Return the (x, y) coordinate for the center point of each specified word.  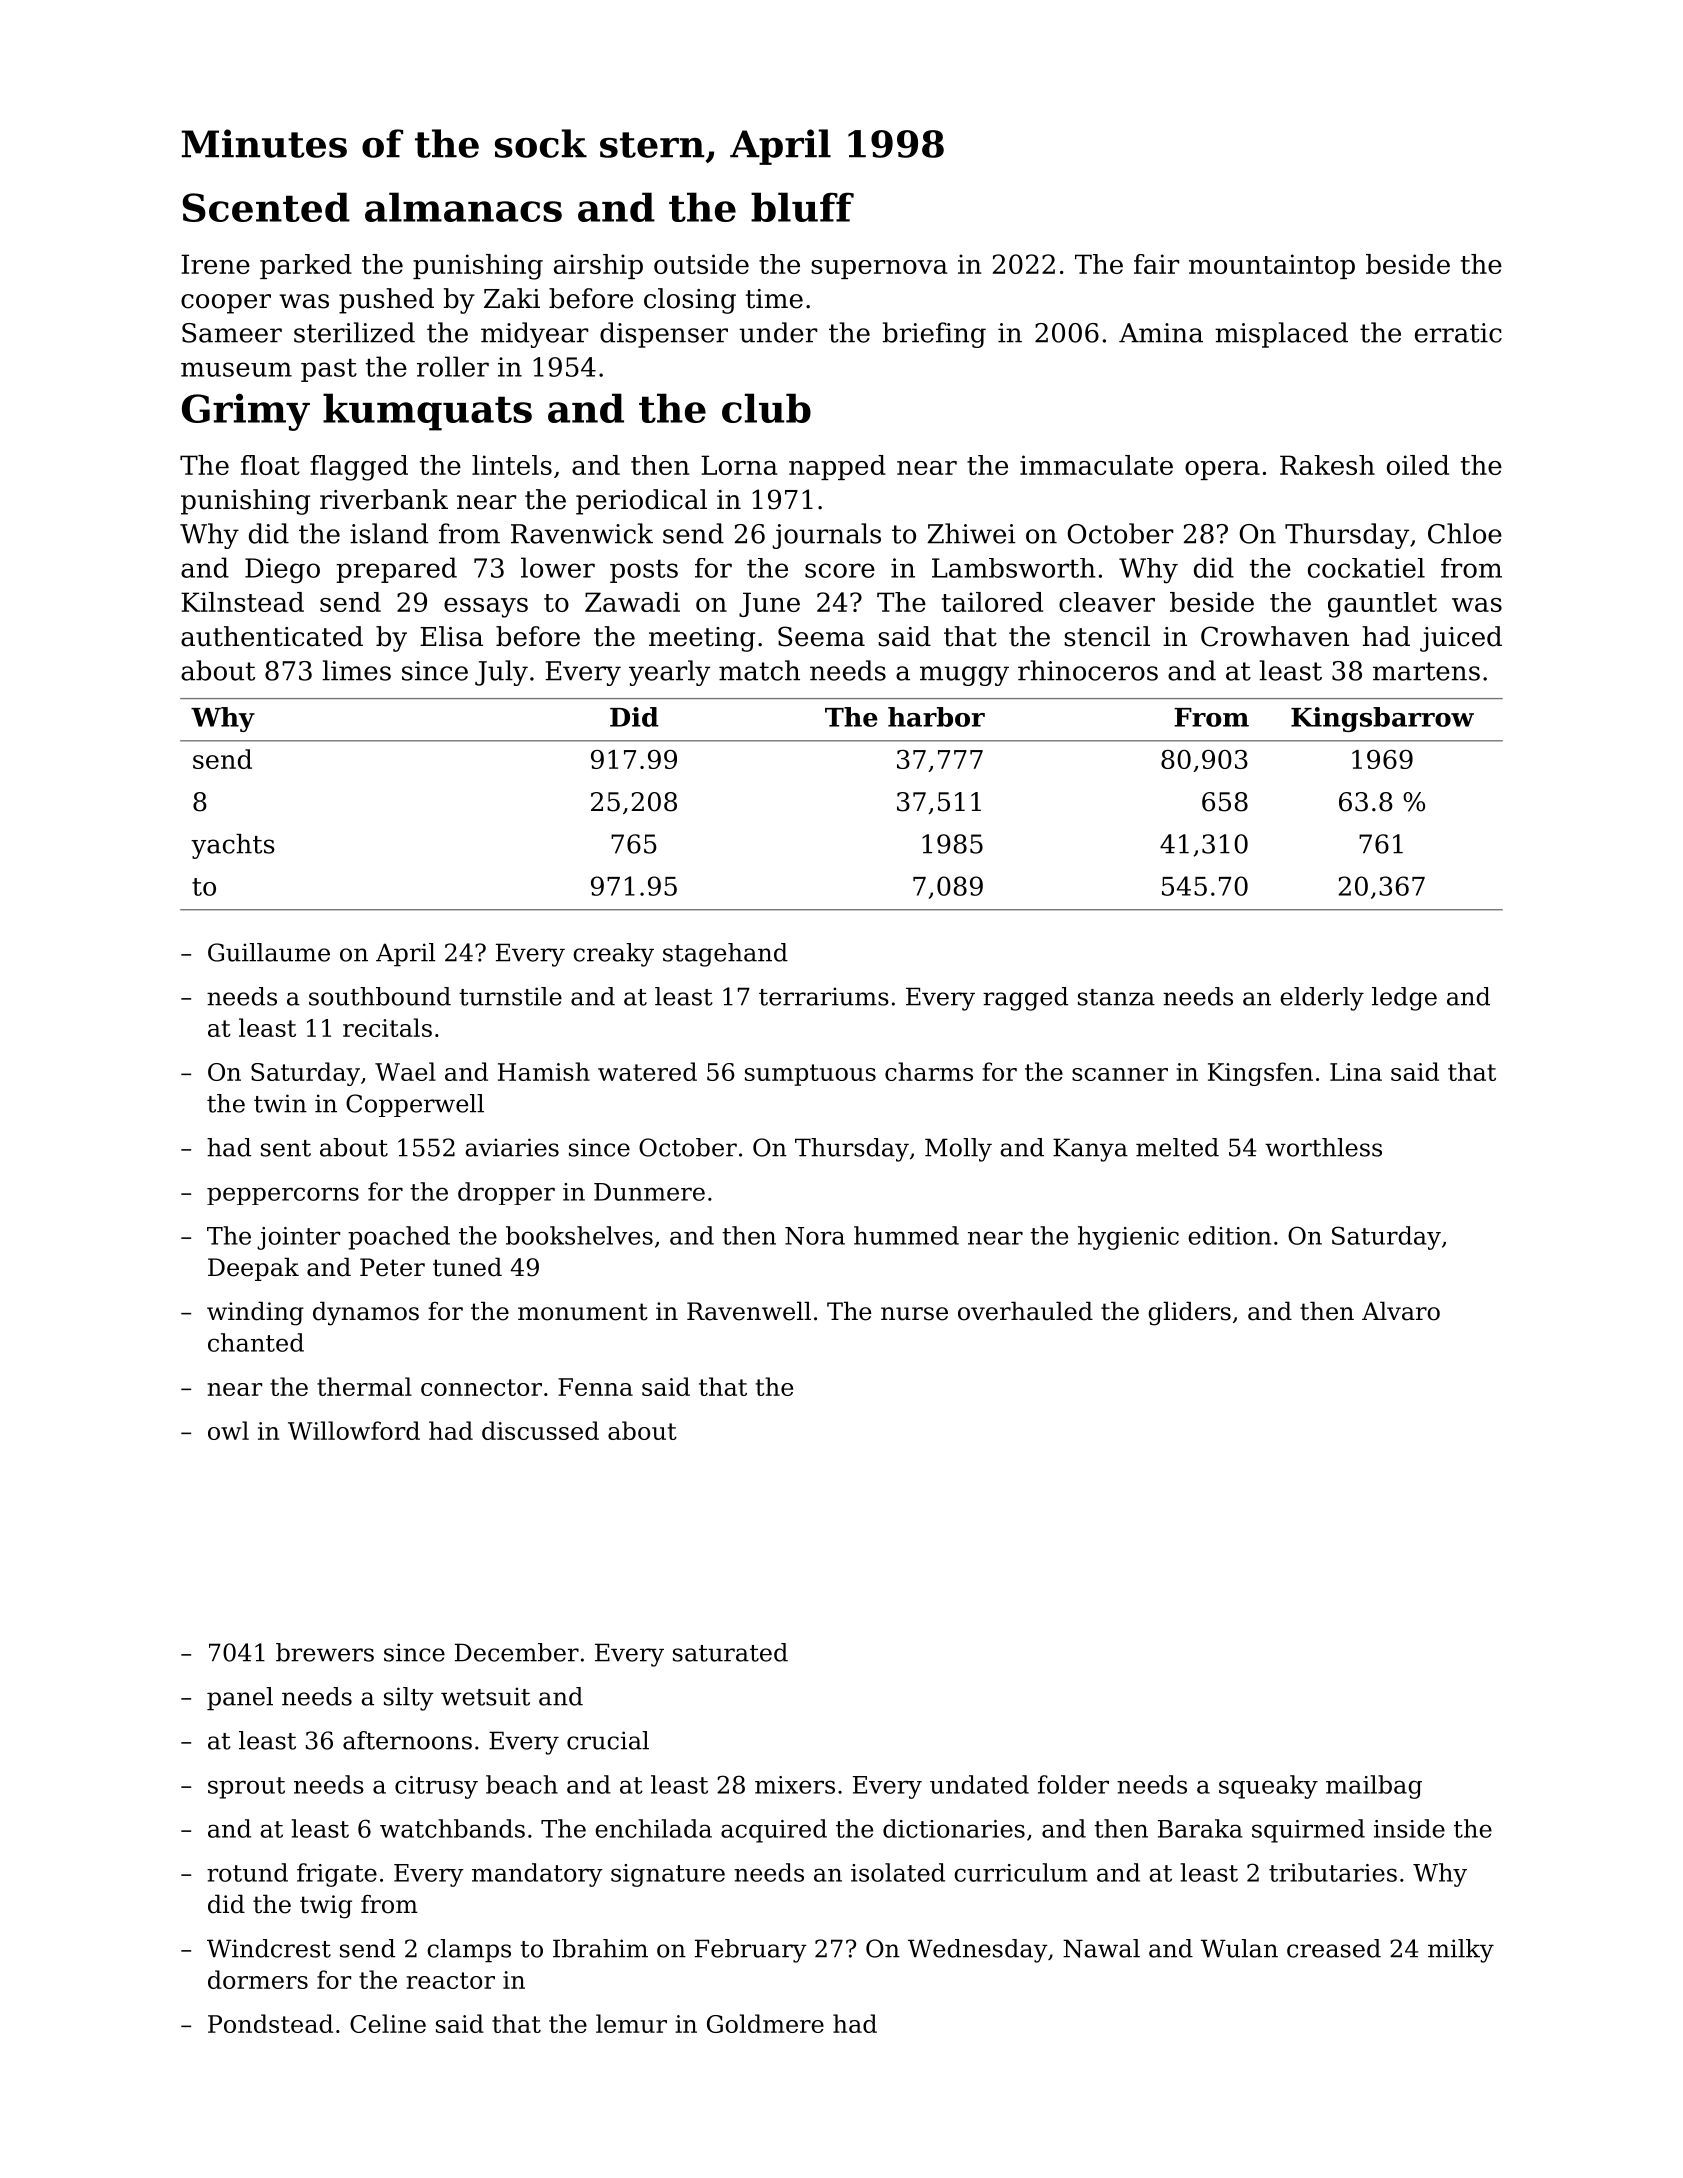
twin (280, 1103)
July (501, 673)
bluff (802, 207)
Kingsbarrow (1382, 719)
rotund (247, 1872)
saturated (730, 1652)
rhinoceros (1088, 670)
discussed (540, 1430)
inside (1409, 1828)
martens (1426, 671)
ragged (1025, 999)
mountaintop (1272, 266)
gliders (1189, 1313)
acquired (774, 1831)
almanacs (463, 207)
